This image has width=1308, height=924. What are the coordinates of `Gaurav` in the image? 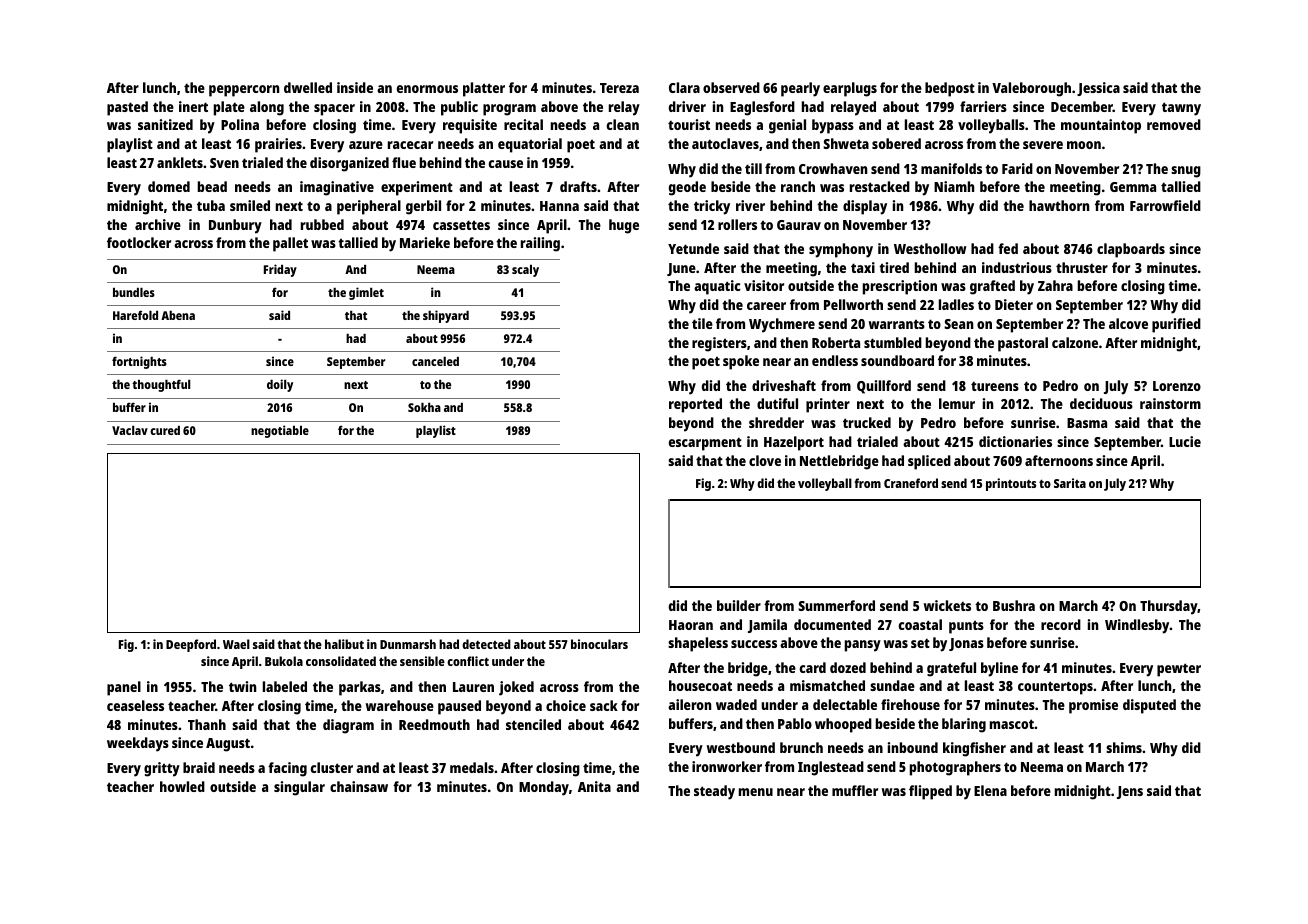 It's located at (799, 225).
